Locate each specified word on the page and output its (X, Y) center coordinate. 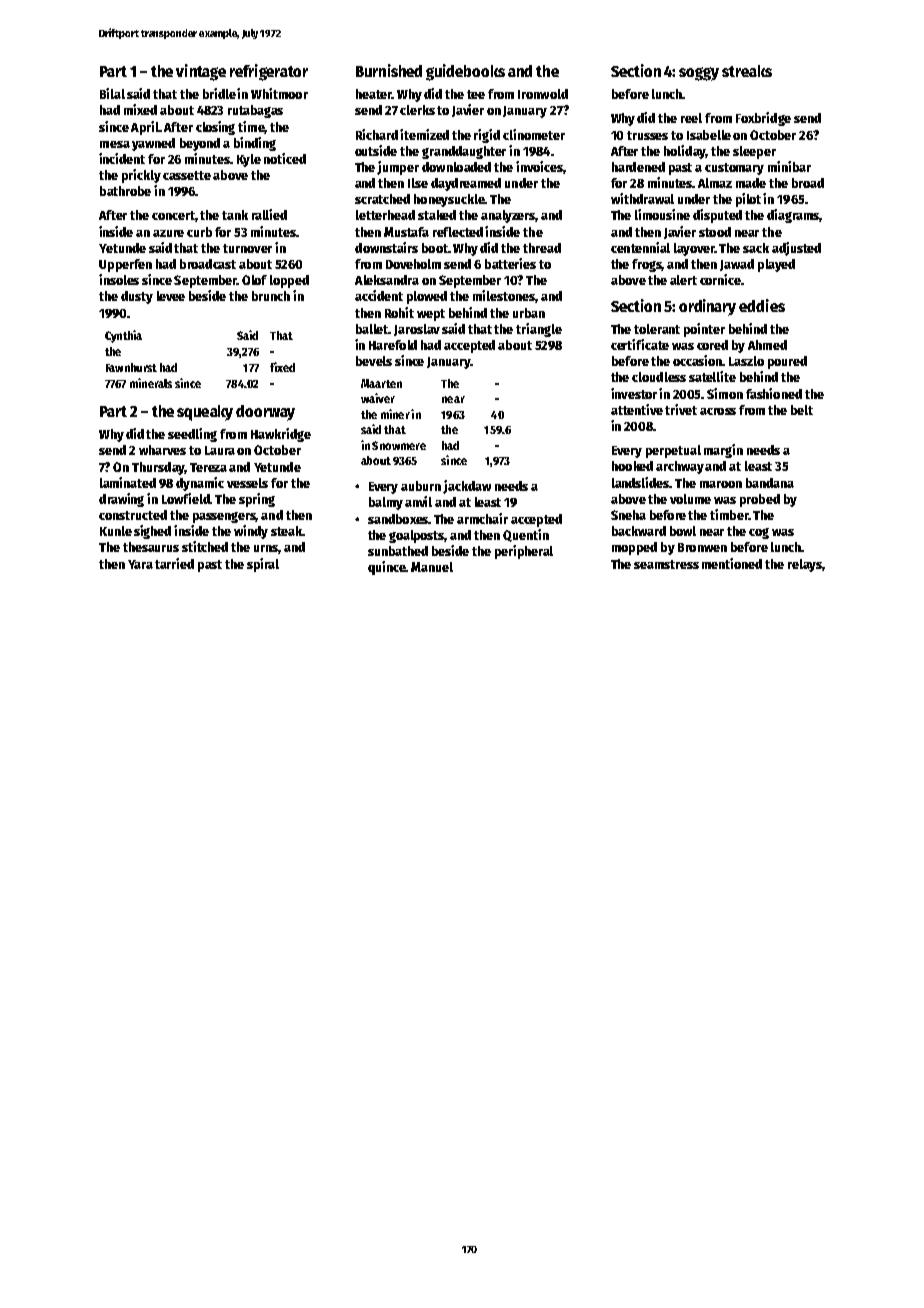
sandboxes (398, 519)
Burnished (389, 70)
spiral (263, 565)
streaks (747, 71)
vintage (201, 72)
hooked (632, 466)
